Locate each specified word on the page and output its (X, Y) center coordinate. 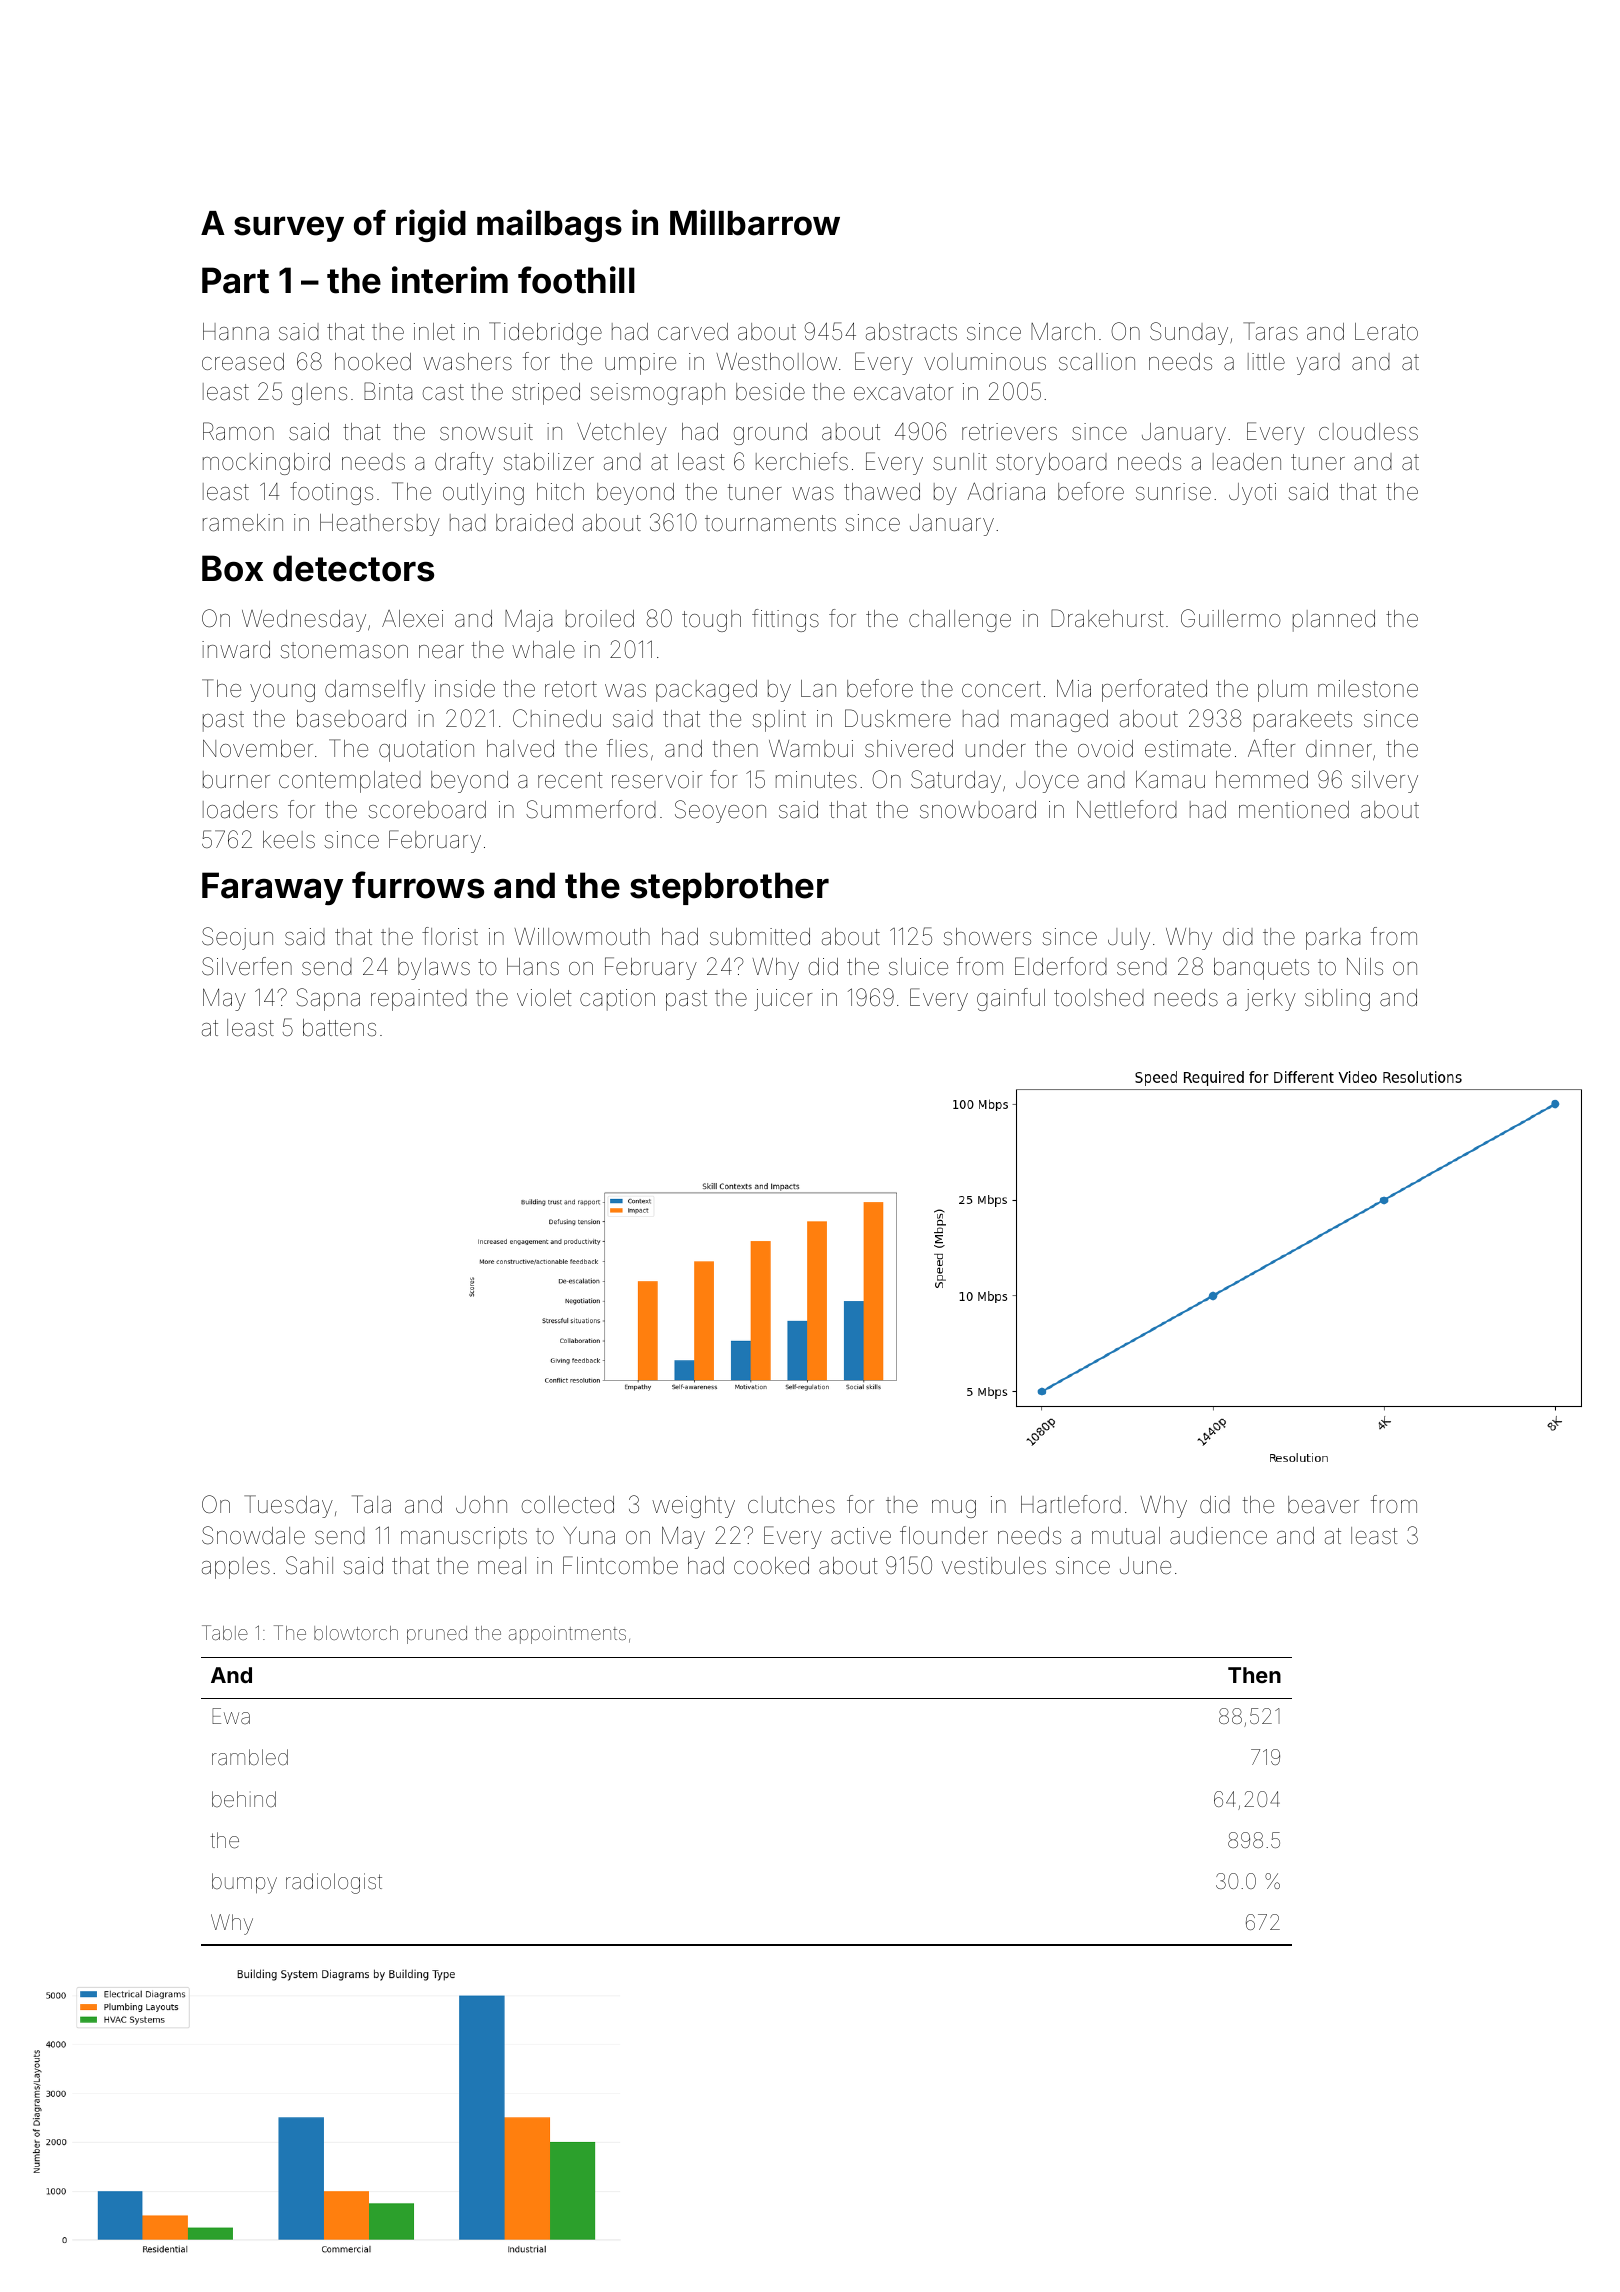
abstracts (911, 332)
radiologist (334, 1883)
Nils (1365, 967)
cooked (771, 1566)
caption (617, 1000)
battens (339, 1028)
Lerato (1386, 332)
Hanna (236, 332)
